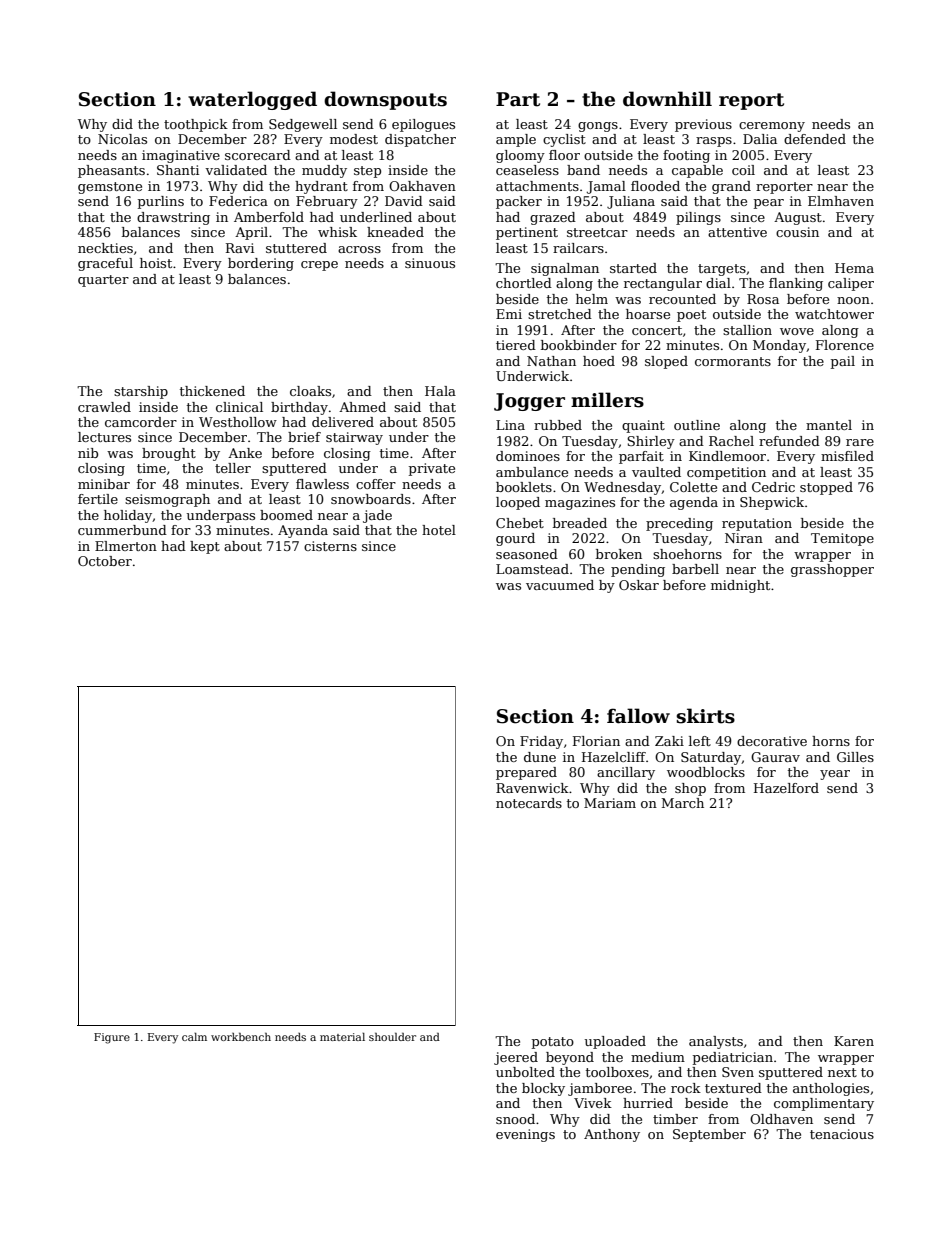  What do you see at coordinates (178, 170) in the screenshot?
I see `Shanti` at bounding box center [178, 170].
